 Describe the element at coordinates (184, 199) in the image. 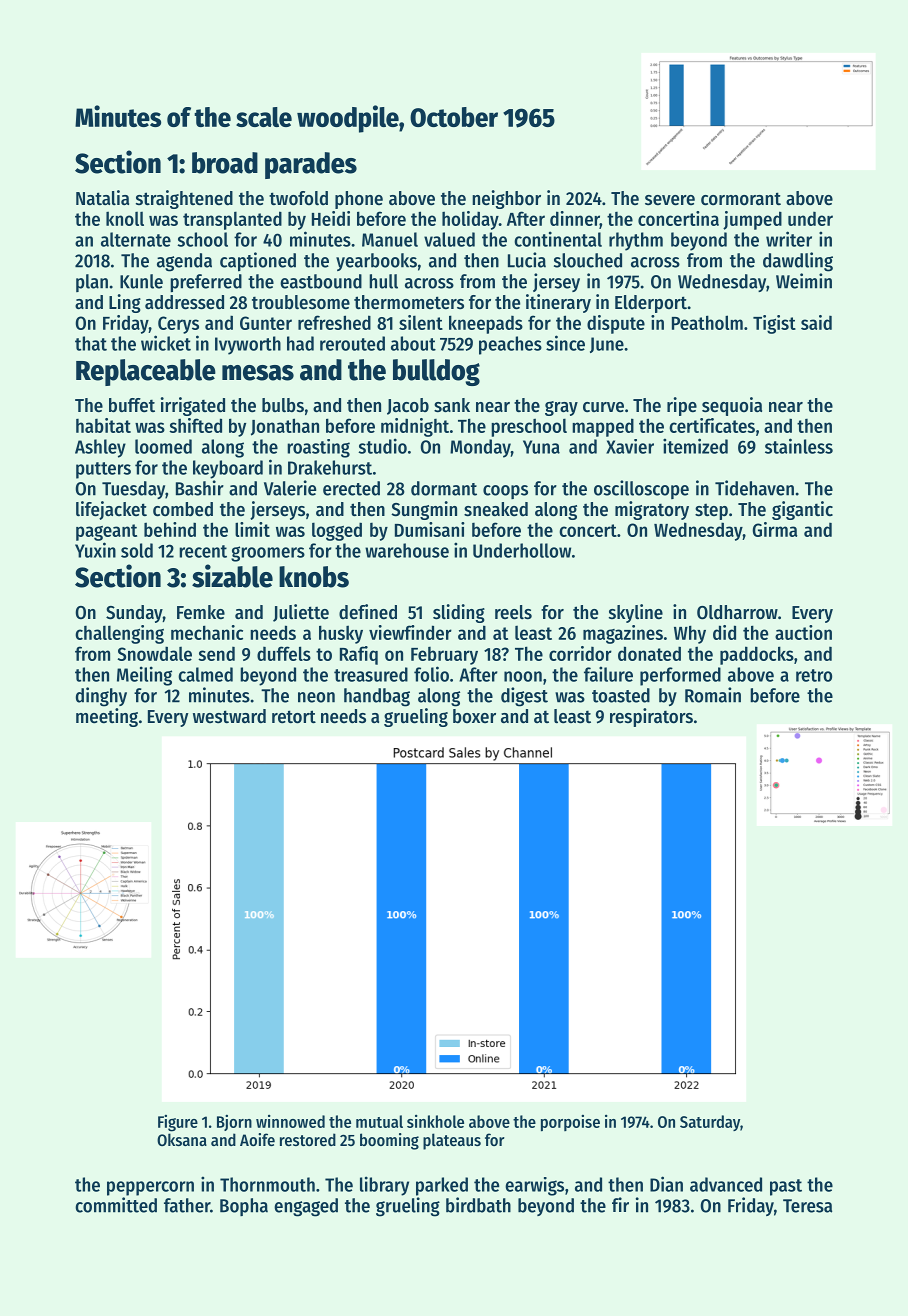

I see `straightened` at that location.
